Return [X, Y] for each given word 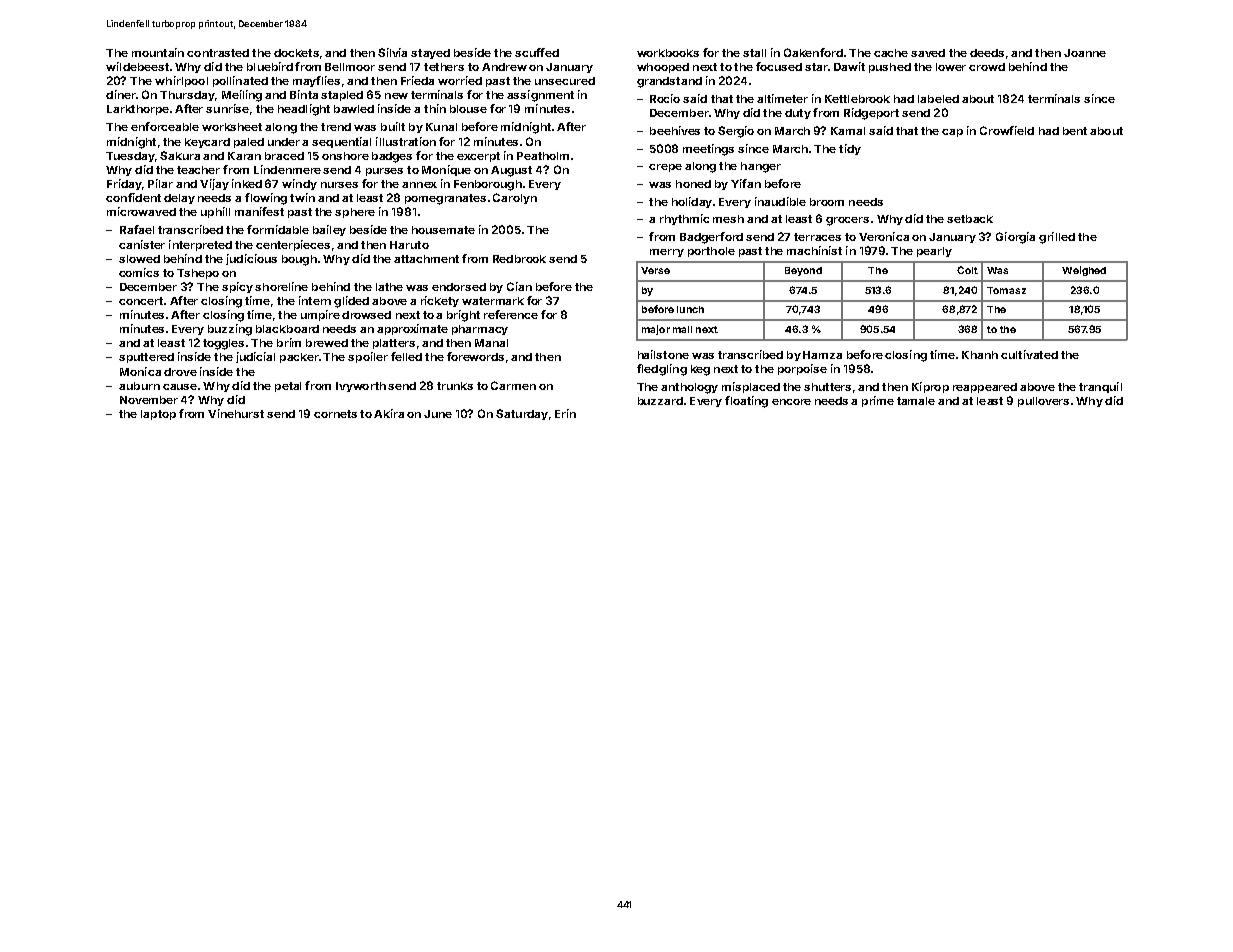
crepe [665, 168]
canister [142, 244]
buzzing [230, 330]
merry [667, 253]
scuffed [537, 52]
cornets [335, 414]
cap [952, 133]
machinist [814, 250]
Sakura [180, 155]
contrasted [218, 53]
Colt [967, 270]
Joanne [1085, 53]
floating [746, 402]
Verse [655, 270]
